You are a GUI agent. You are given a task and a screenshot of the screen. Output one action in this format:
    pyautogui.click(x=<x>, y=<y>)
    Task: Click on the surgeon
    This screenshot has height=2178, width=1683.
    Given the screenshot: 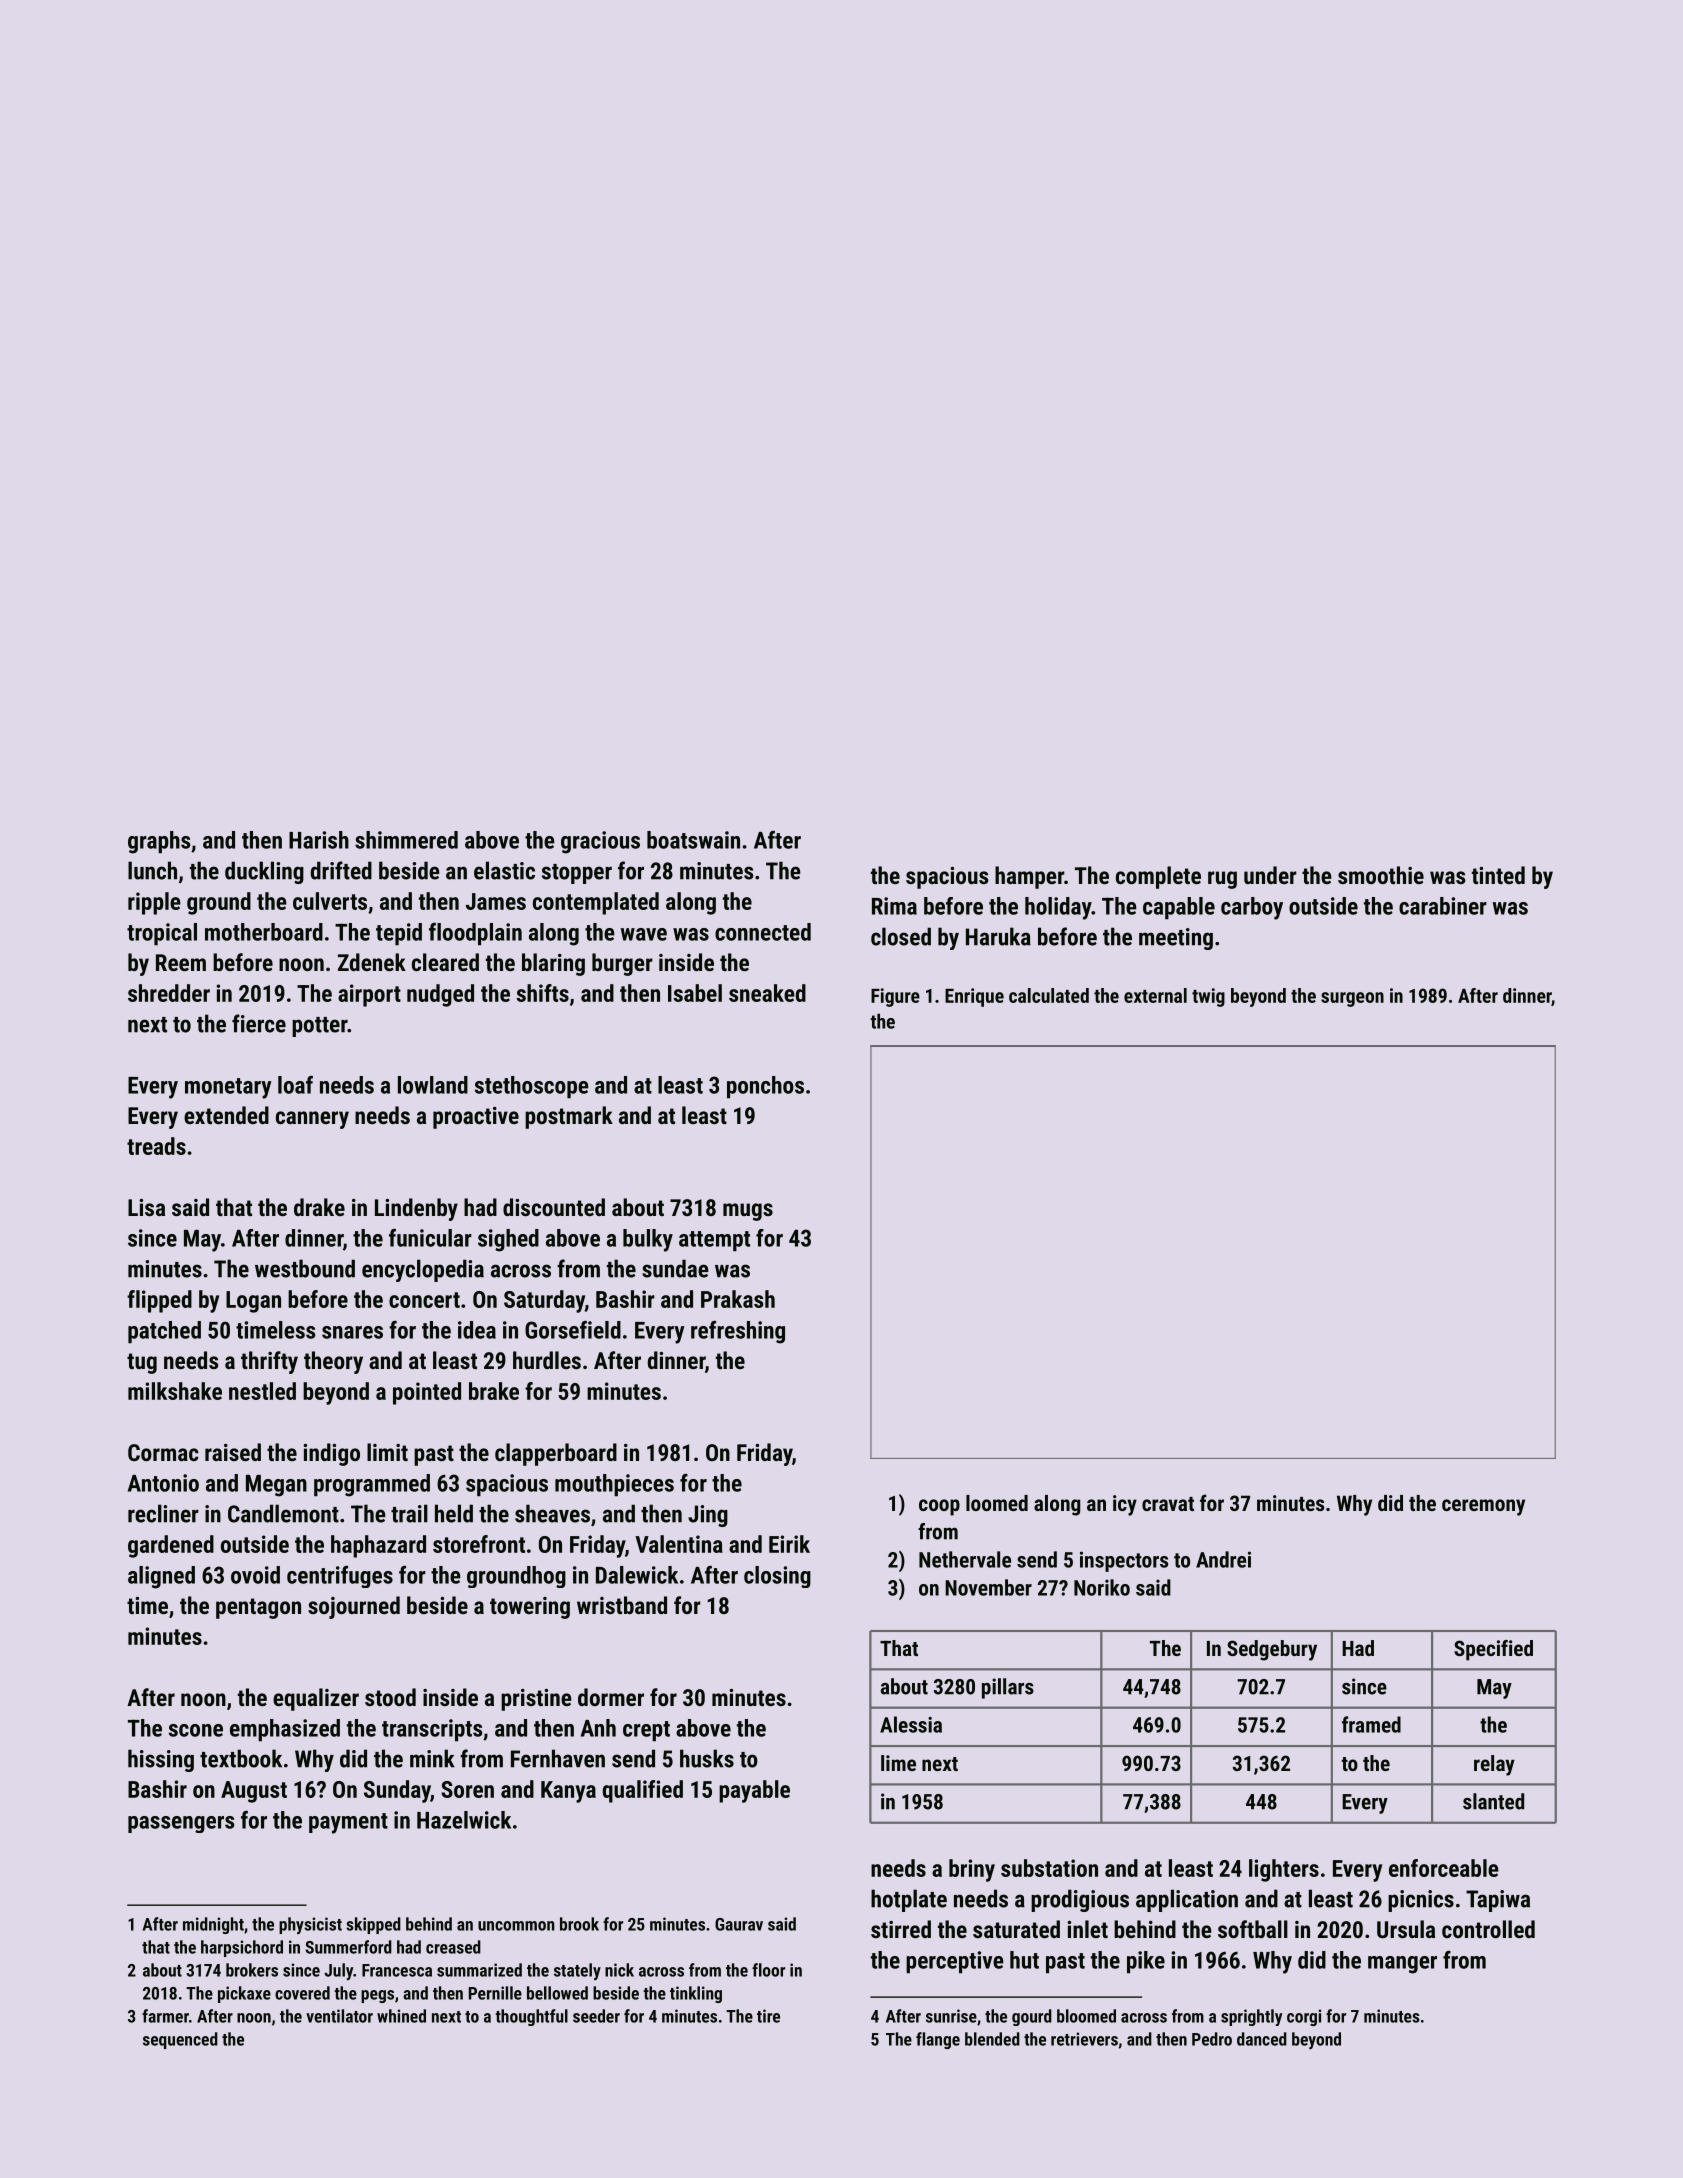 What is the action you would take?
    pyautogui.click(x=1352, y=999)
